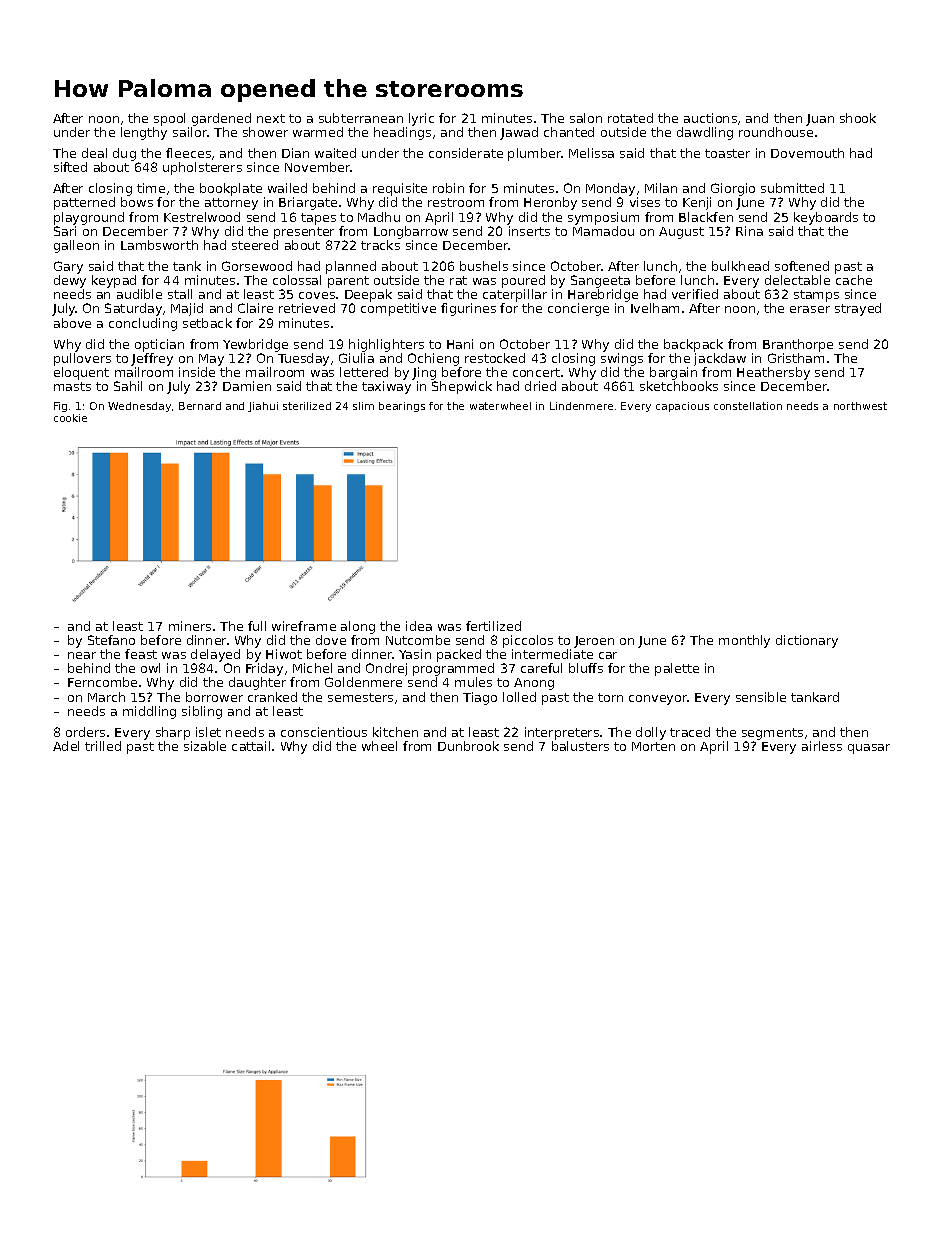 This screenshot has height=1233, width=952. What do you see at coordinates (386, 345) in the screenshot?
I see `highlighters` at bounding box center [386, 345].
